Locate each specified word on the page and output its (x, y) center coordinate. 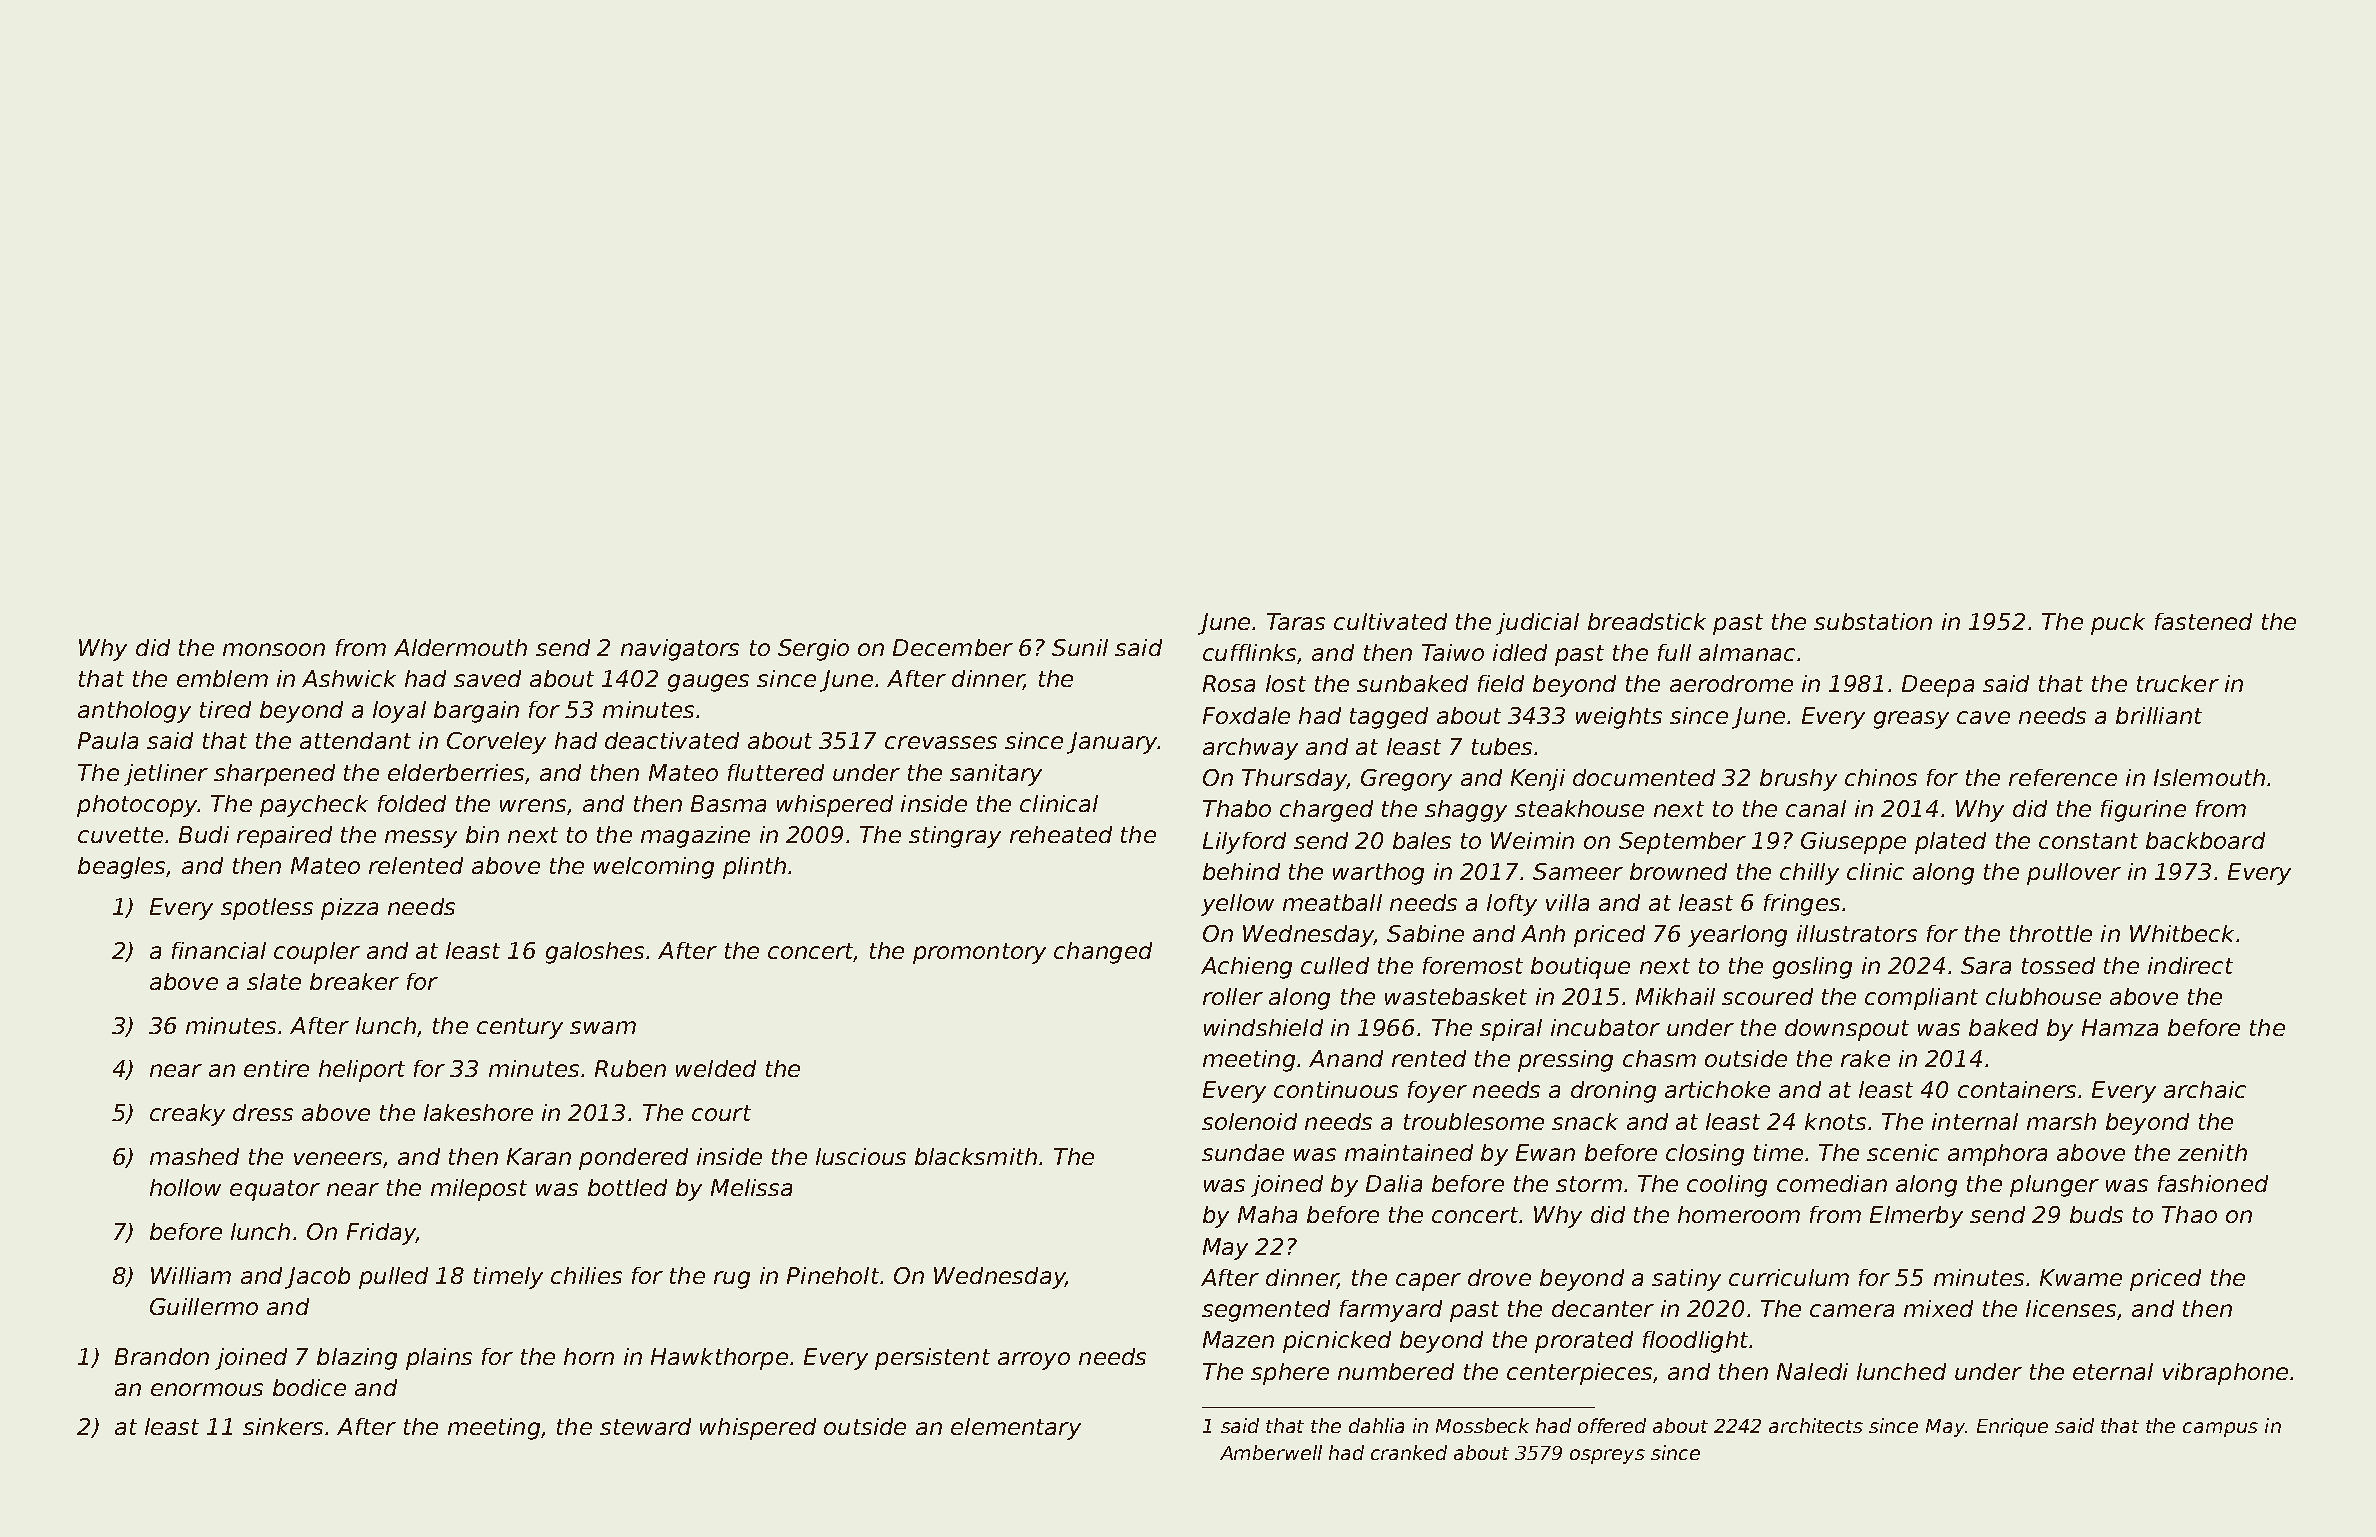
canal (1816, 808)
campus (2220, 1429)
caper (1428, 1282)
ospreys (1607, 1456)
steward (645, 1426)
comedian (1832, 1183)
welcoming (654, 868)
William (191, 1275)
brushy (1798, 780)
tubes (1502, 746)
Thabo (1237, 808)
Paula (108, 740)
